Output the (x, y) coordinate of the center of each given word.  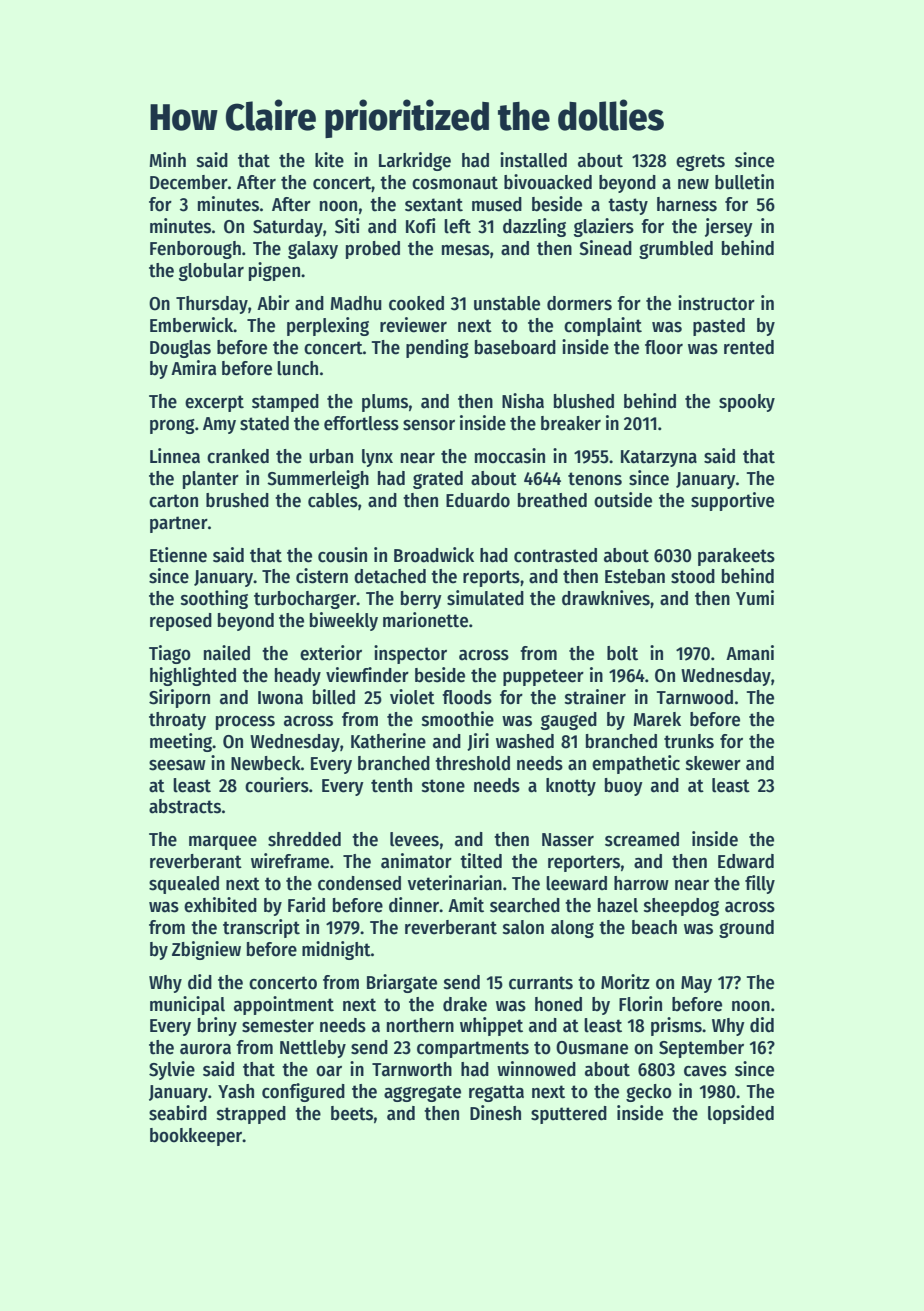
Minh (167, 159)
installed (533, 160)
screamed (642, 839)
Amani (750, 653)
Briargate (402, 983)
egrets (700, 162)
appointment (284, 1005)
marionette (425, 620)
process (245, 723)
